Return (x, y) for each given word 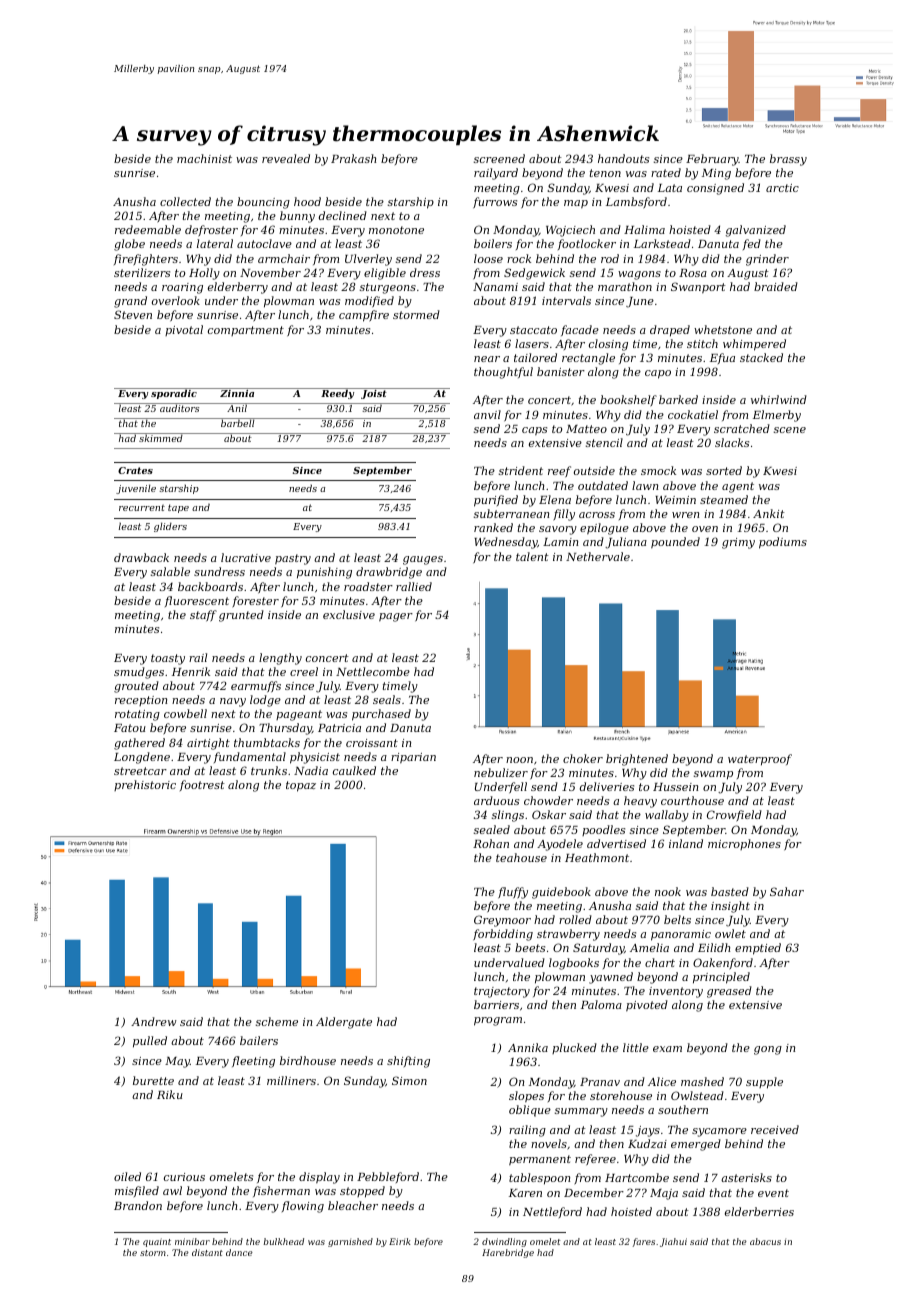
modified (369, 301)
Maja (664, 1194)
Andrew (154, 1021)
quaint (157, 1242)
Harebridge (508, 1253)
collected (185, 201)
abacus (765, 1241)
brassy (788, 160)
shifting (408, 1062)
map (576, 204)
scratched (742, 428)
